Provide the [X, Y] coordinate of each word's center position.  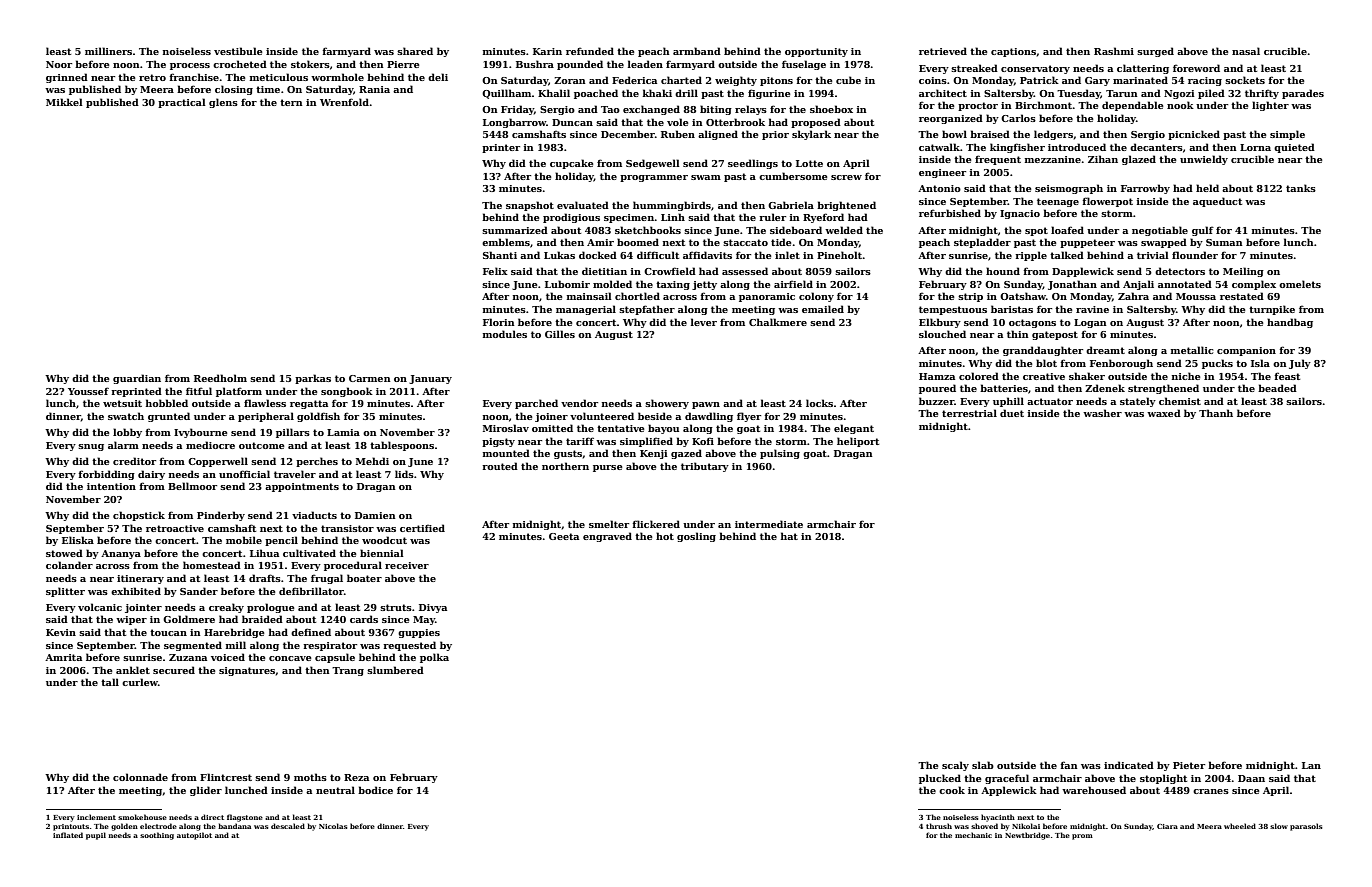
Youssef [88, 391]
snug [91, 447]
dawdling [709, 417]
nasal [1246, 51]
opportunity [816, 52]
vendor [579, 403]
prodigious [571, 218]
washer [1102, 413]
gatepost [1055, 335]
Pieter [1189, 765]
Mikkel [64, 102]
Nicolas [333, 826]
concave [290, 658]
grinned [67, 78]
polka [434, 658]
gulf [1203, 231]
